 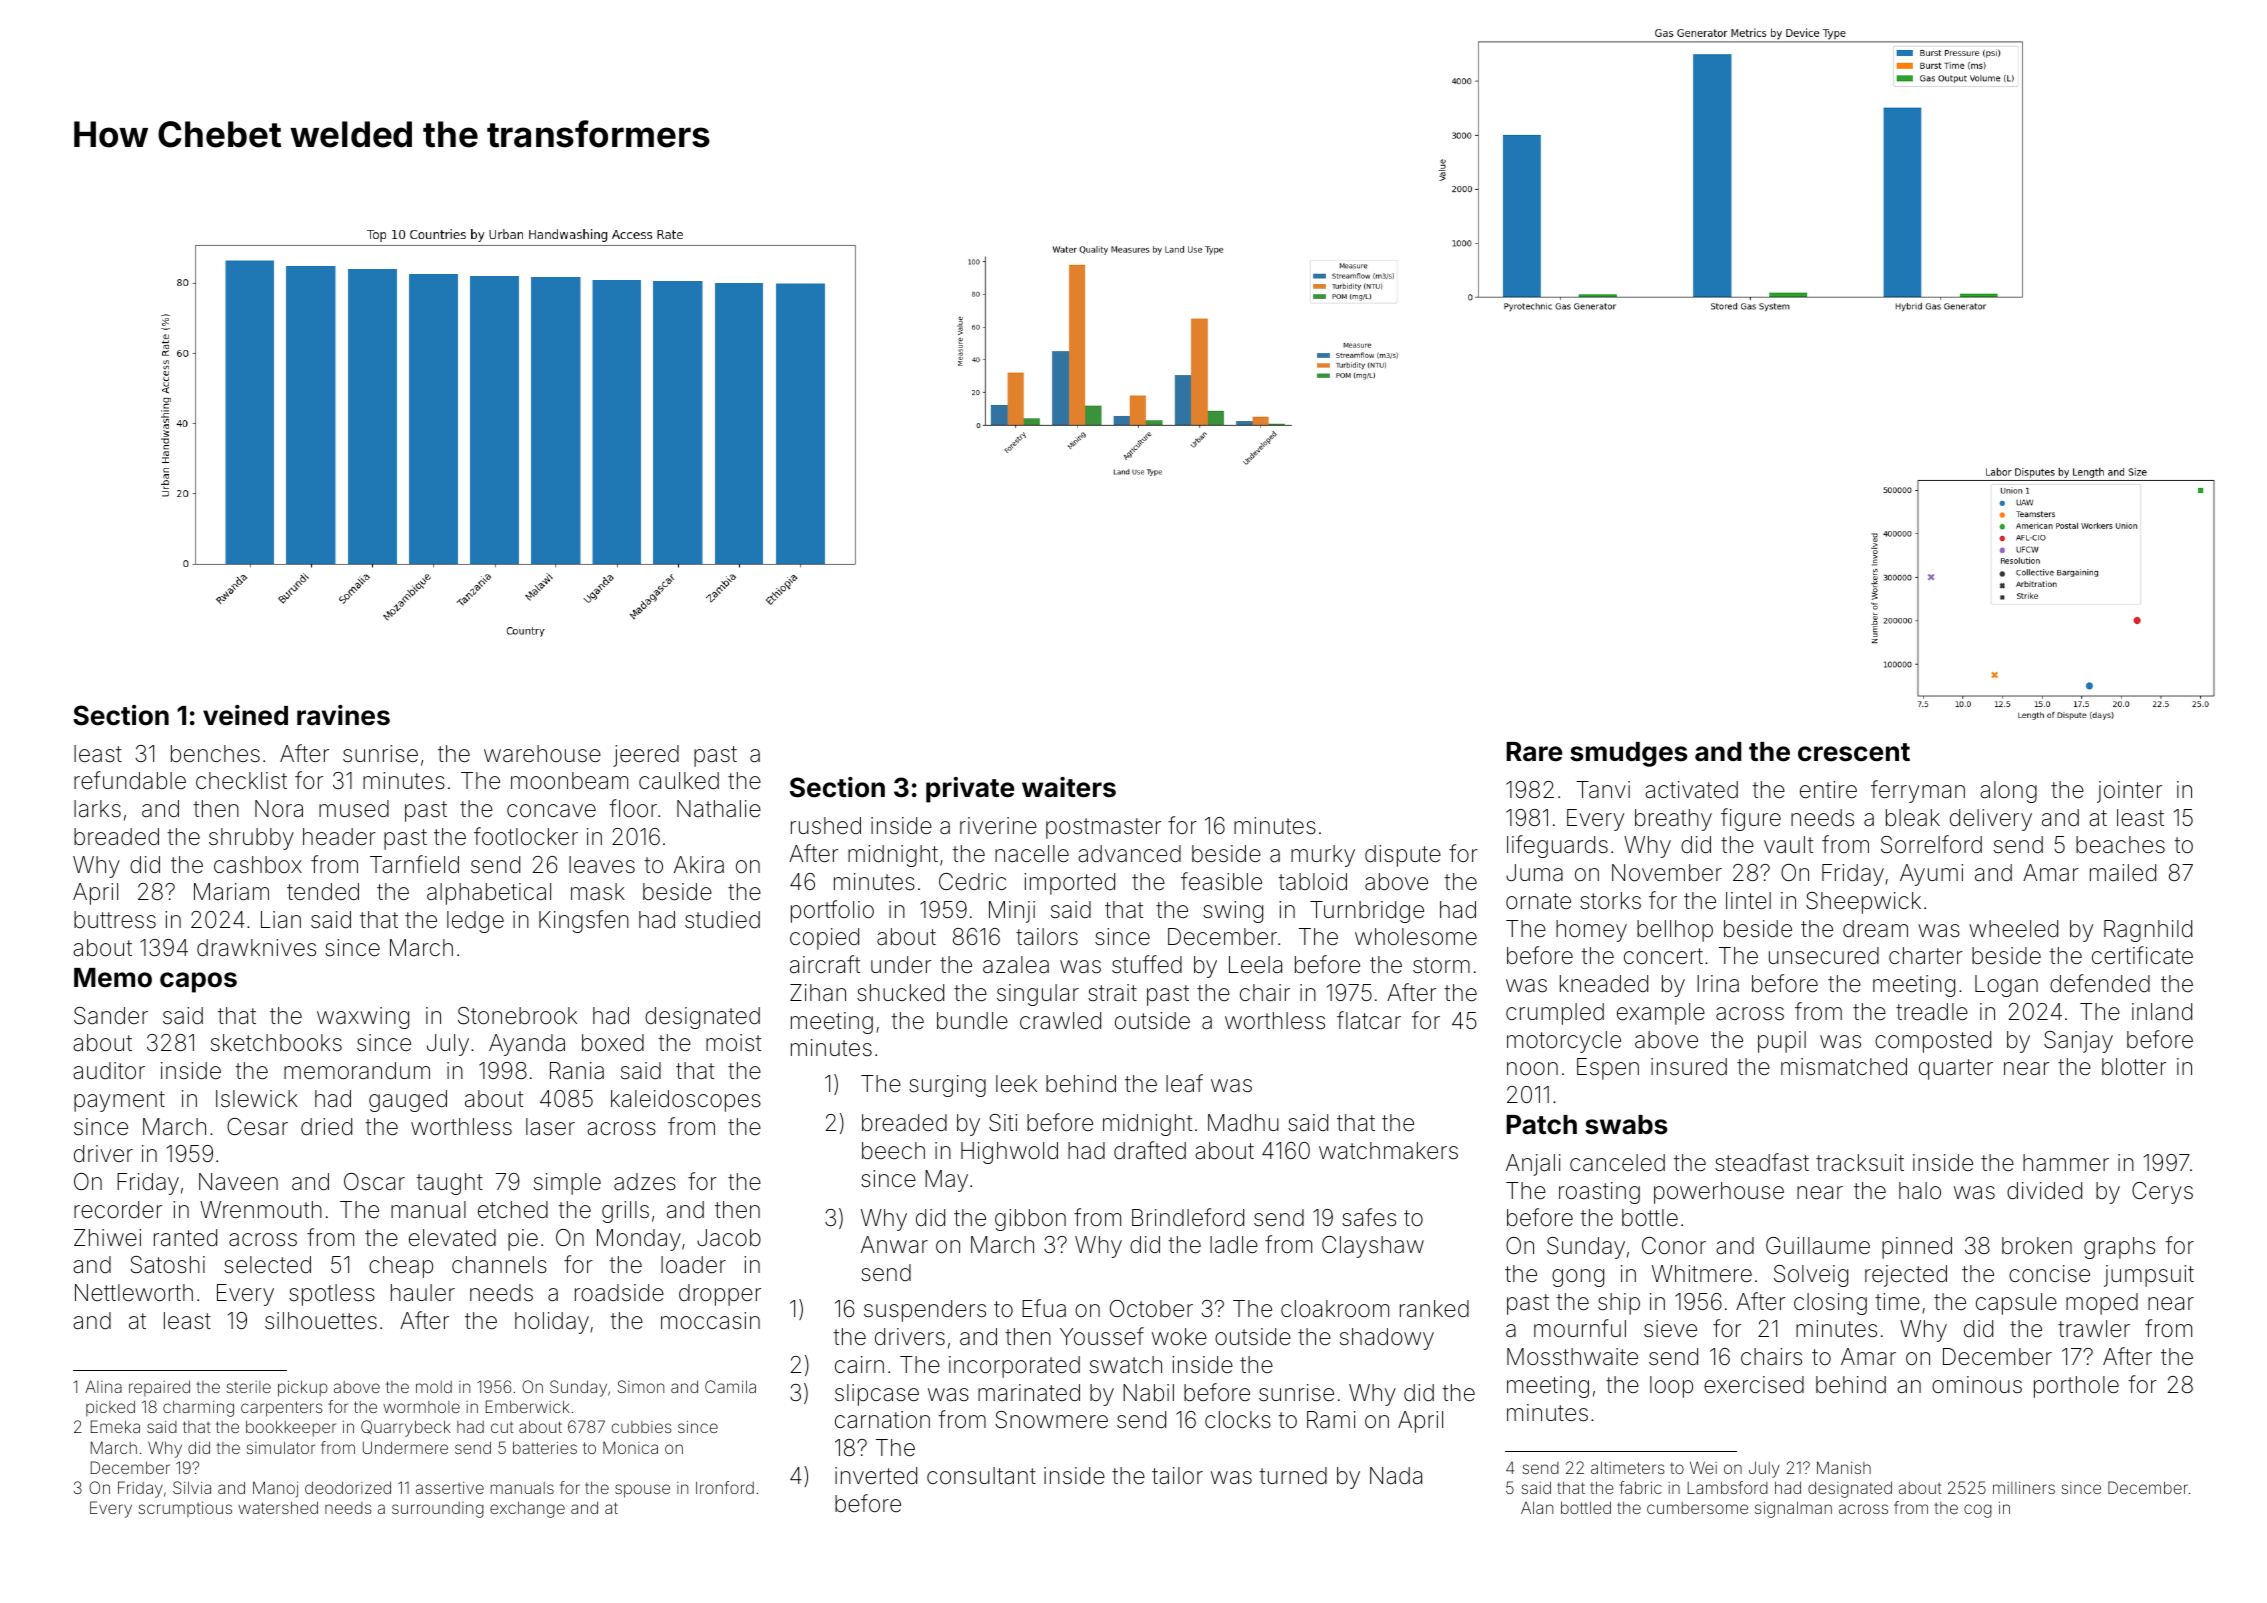 What do you see at coordinates (2119, 1248) in the screenshot?
I see `graphs` at bounding box center [2119, 1248].
